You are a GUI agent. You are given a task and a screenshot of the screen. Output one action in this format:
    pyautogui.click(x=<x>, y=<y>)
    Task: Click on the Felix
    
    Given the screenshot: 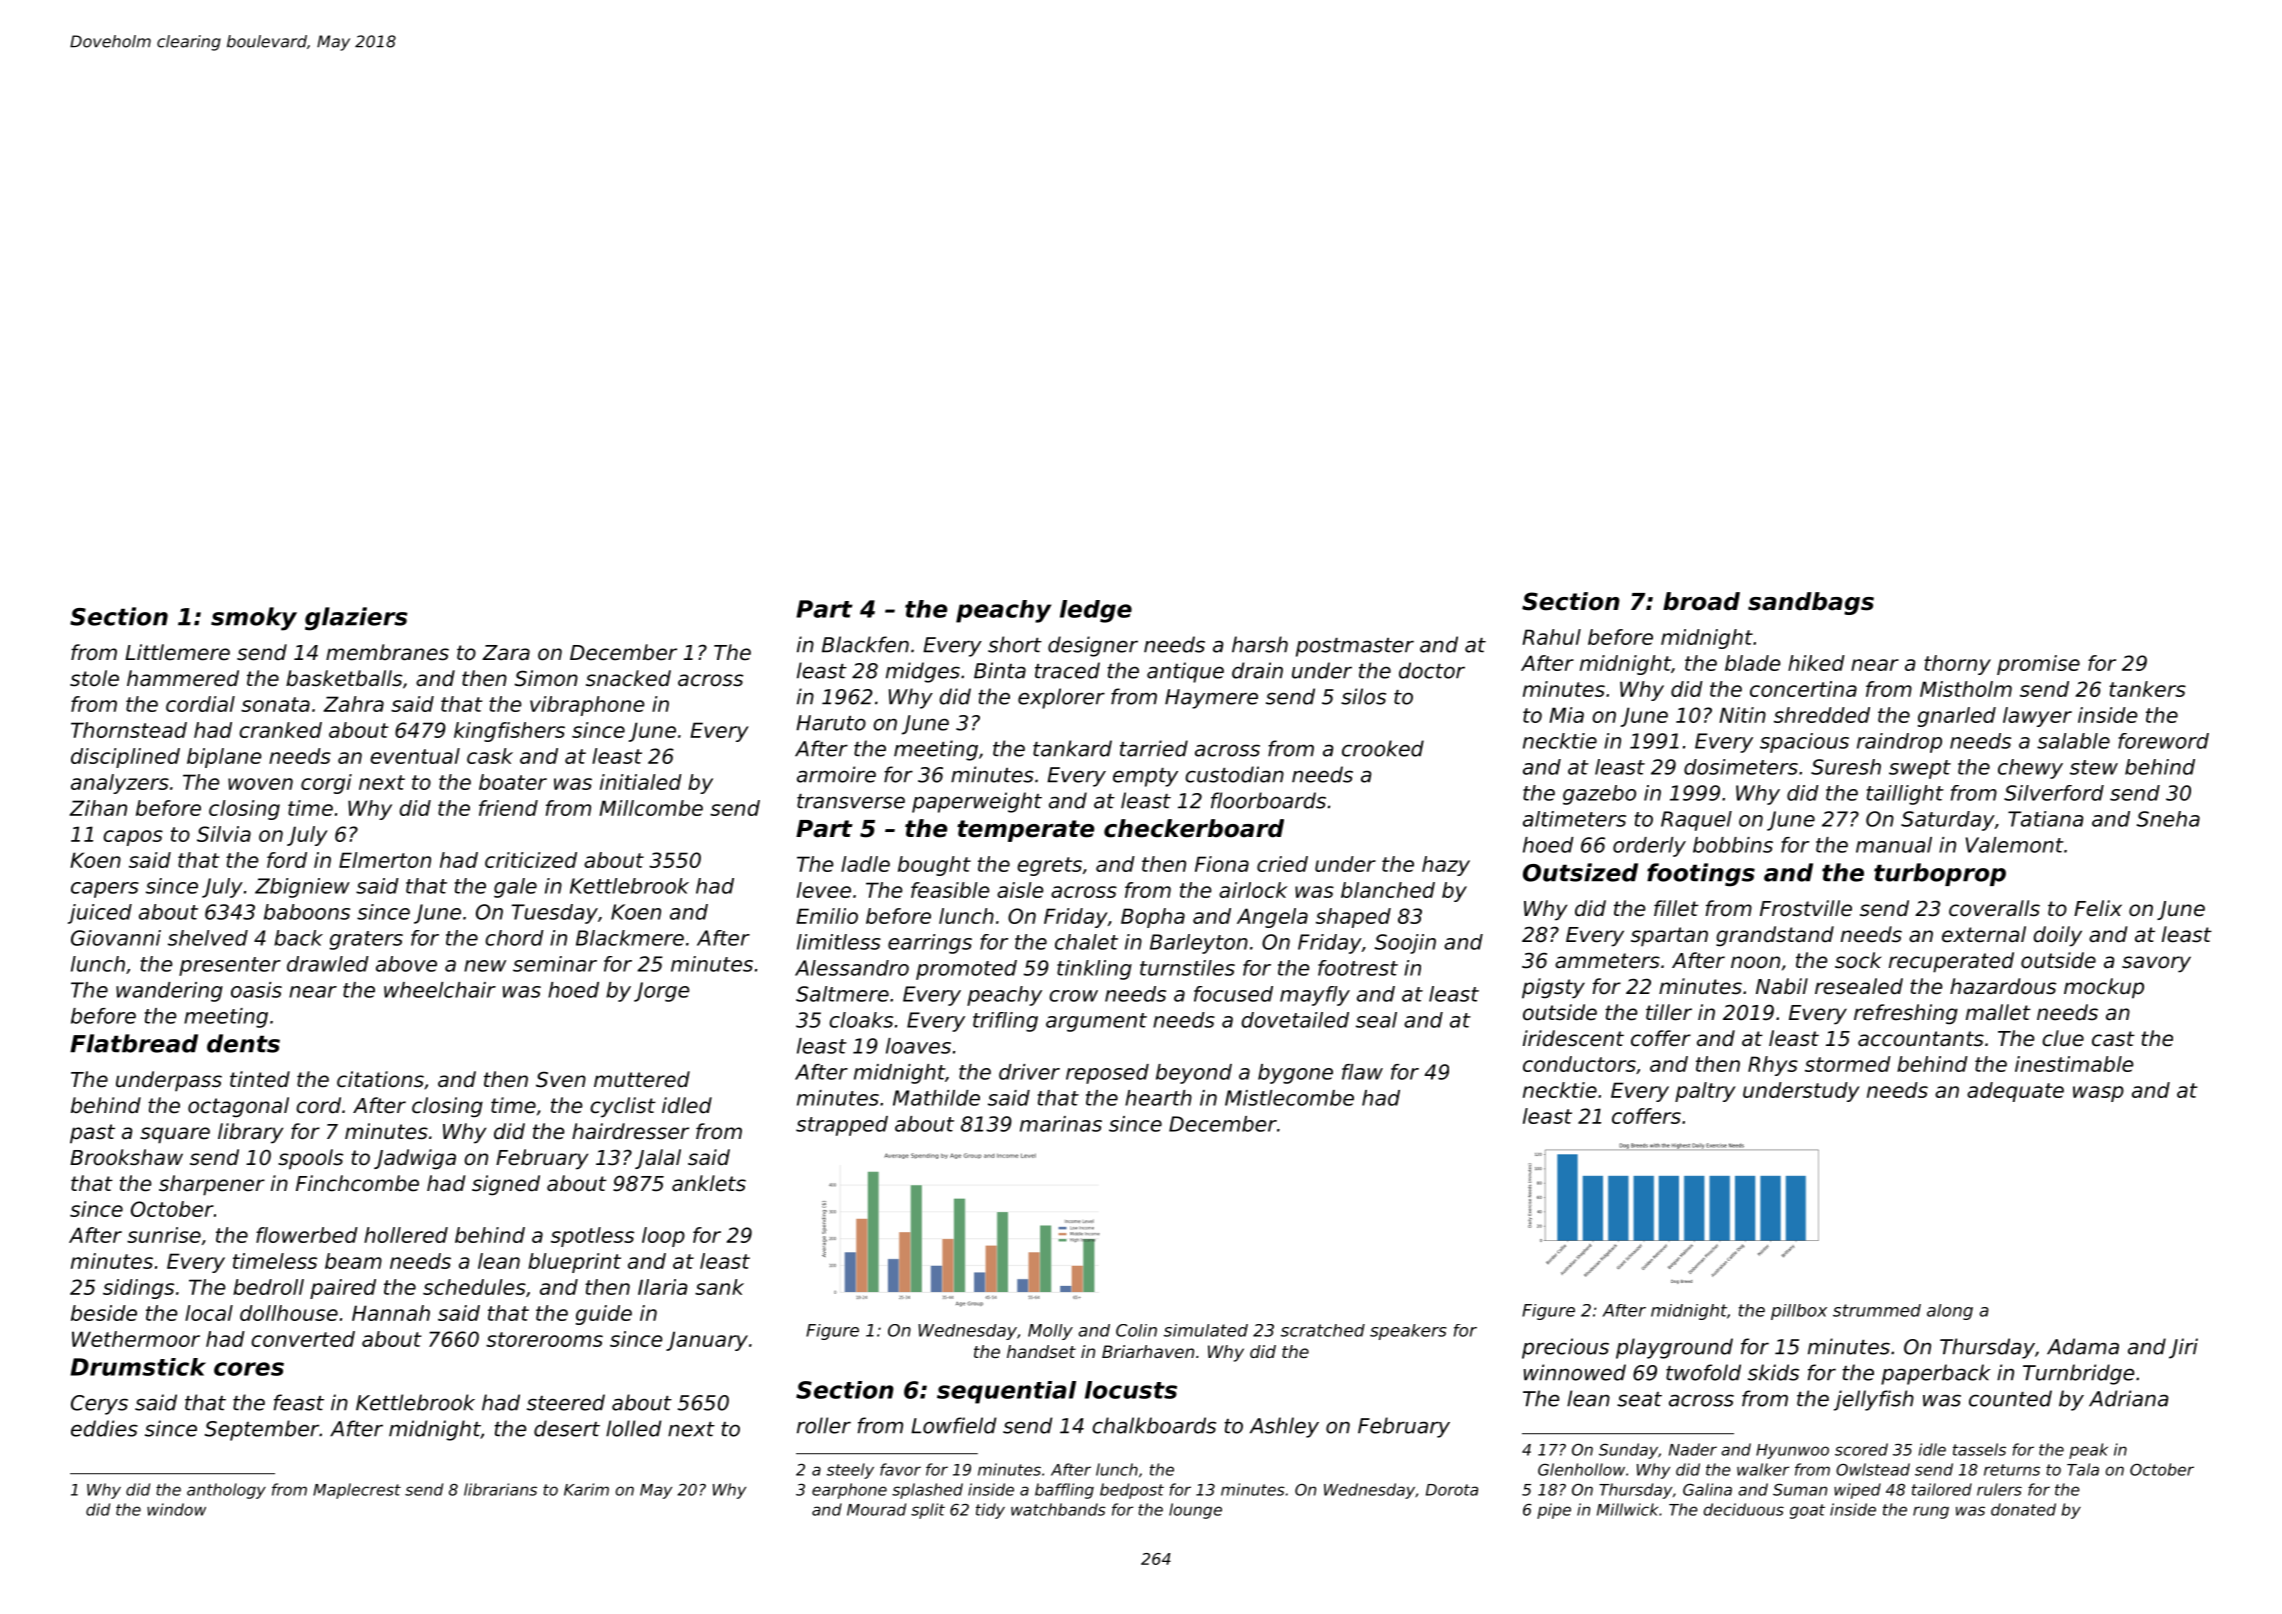 What is the action you would take?
    pyautogui.click(x=2098, y=908)
